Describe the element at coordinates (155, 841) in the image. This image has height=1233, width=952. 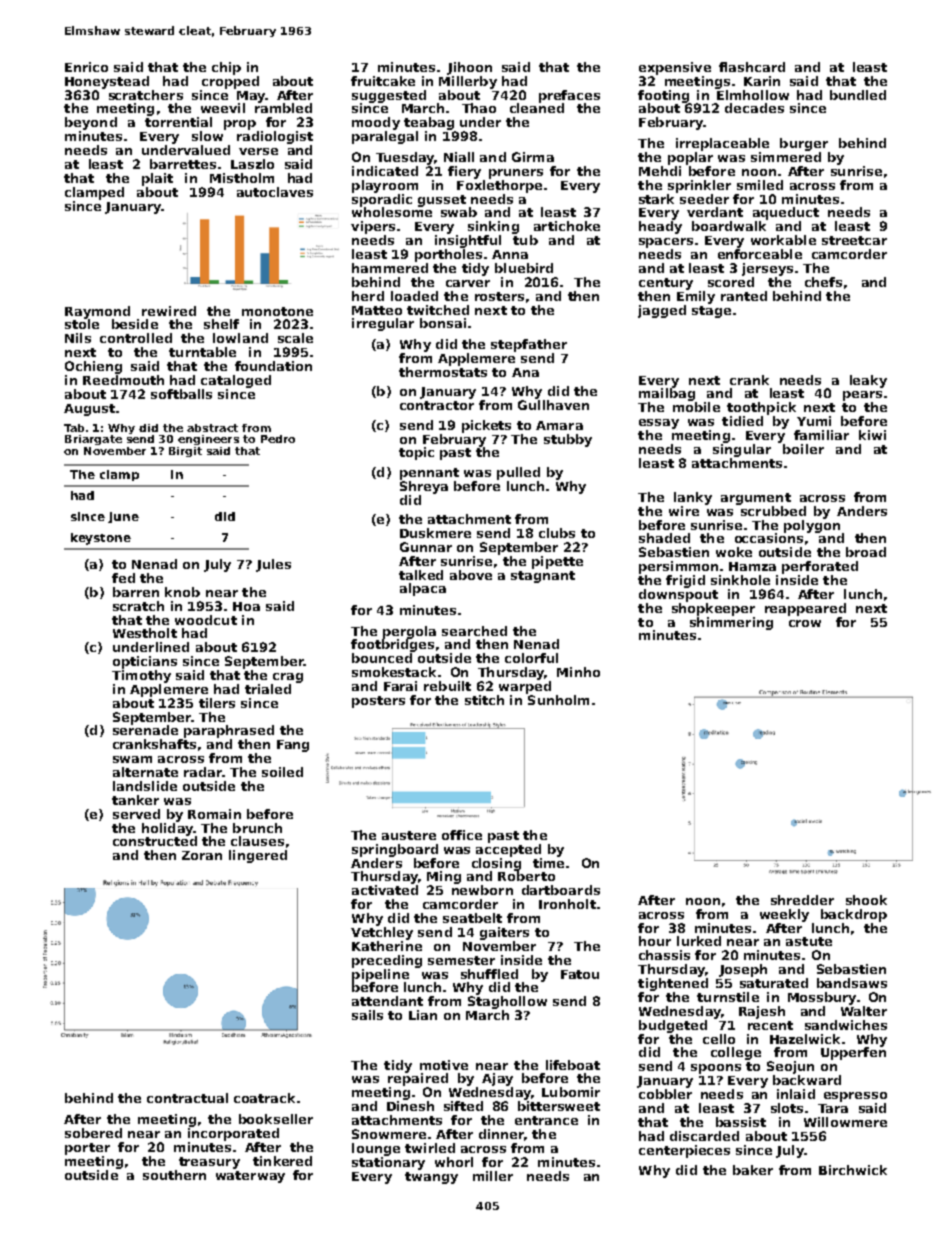
I see `constructed` at that location.
